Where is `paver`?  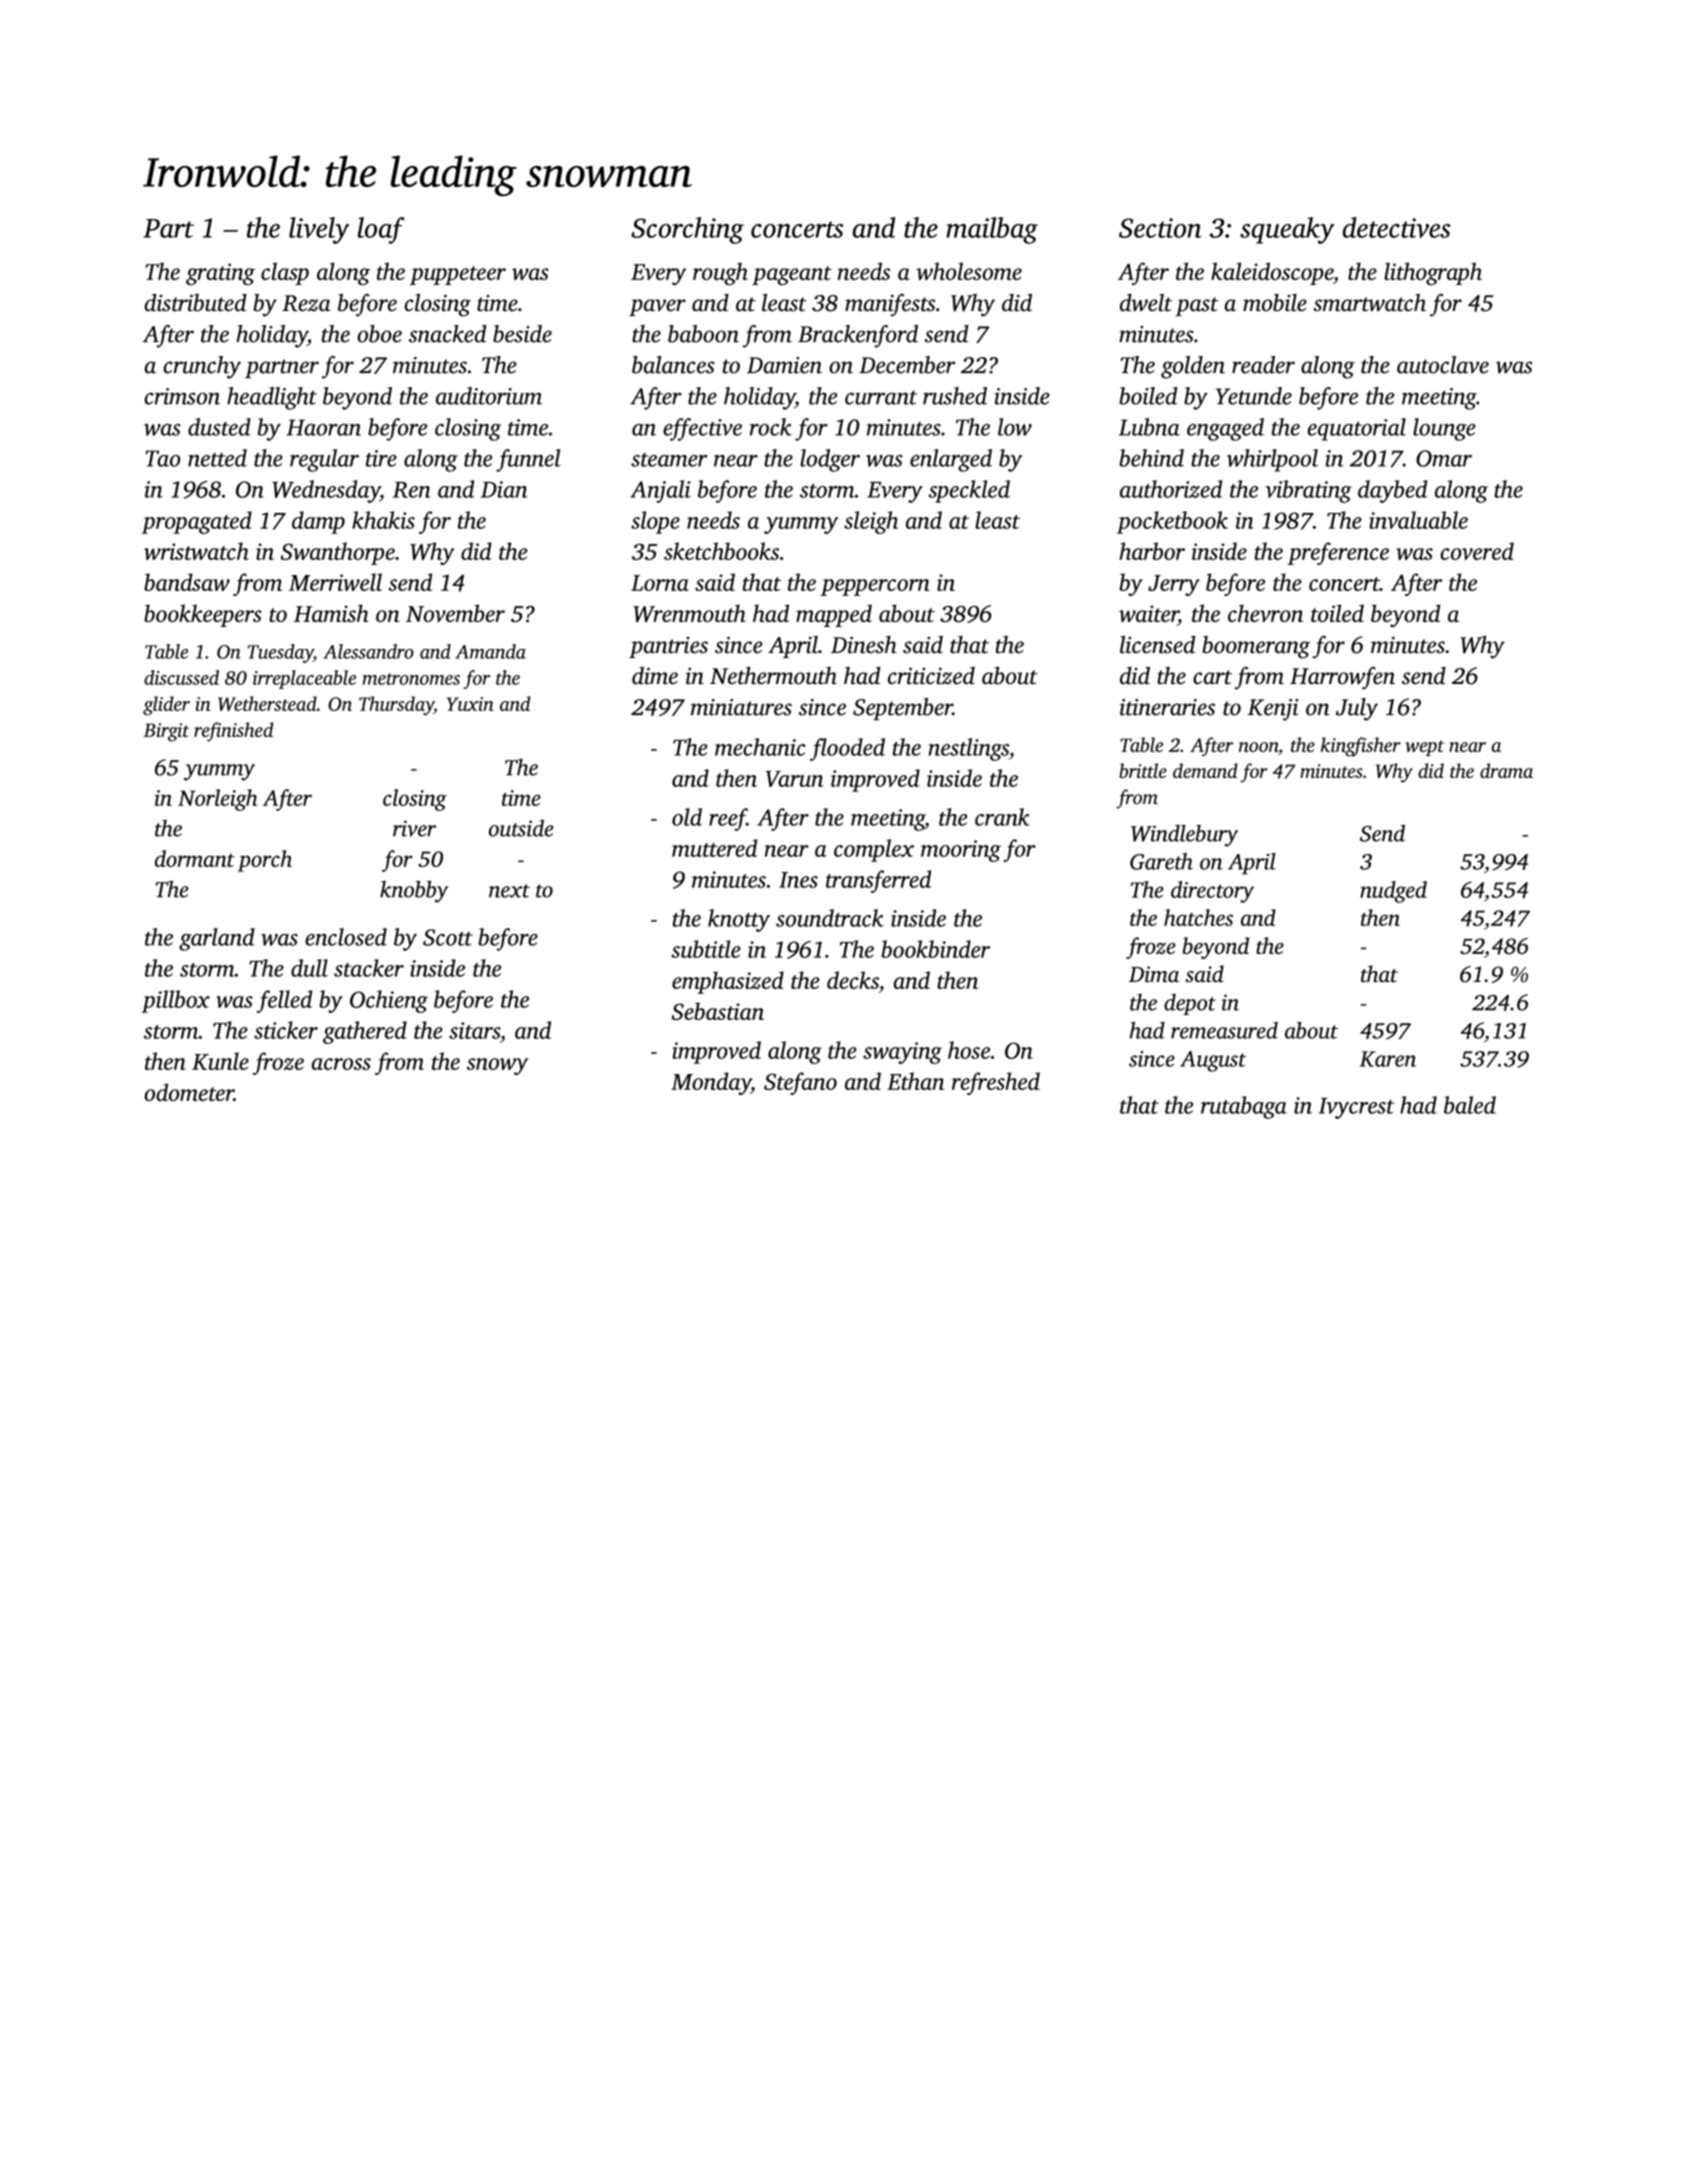 paver is located at coordinates (657, 307).
